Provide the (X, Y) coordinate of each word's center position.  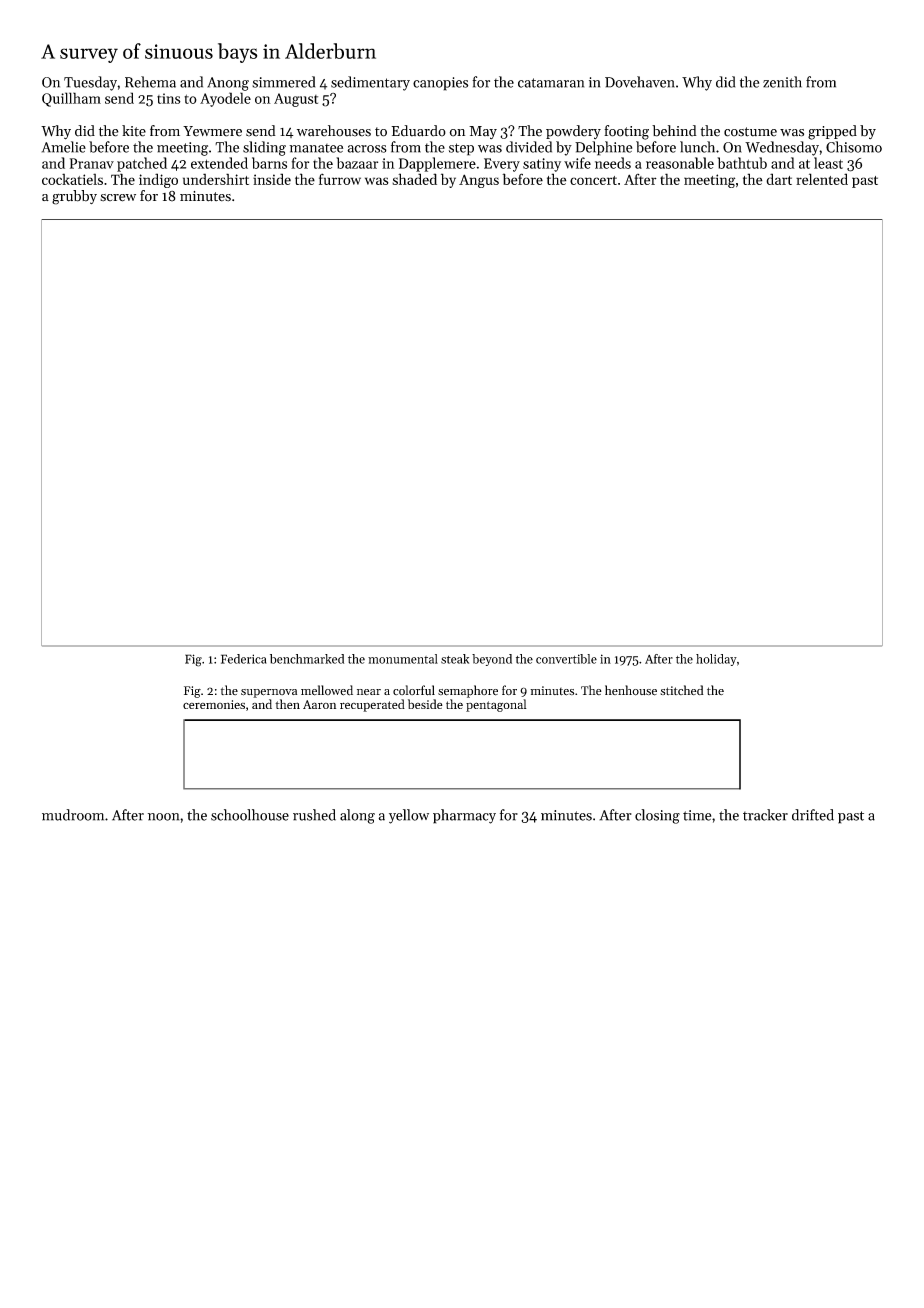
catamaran (551, 83)
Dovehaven (640, 82)
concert (593, 180)
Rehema (150, 82)
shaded (414, 179)
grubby (74, 197)
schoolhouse (250, 815)
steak (455, 659)
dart (779, 179)
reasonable (680, 163)
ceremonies (214, 704)
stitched (682, 690)
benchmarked (307, 659)
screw (118, 198)
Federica (244, 659)
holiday (716, 660)
